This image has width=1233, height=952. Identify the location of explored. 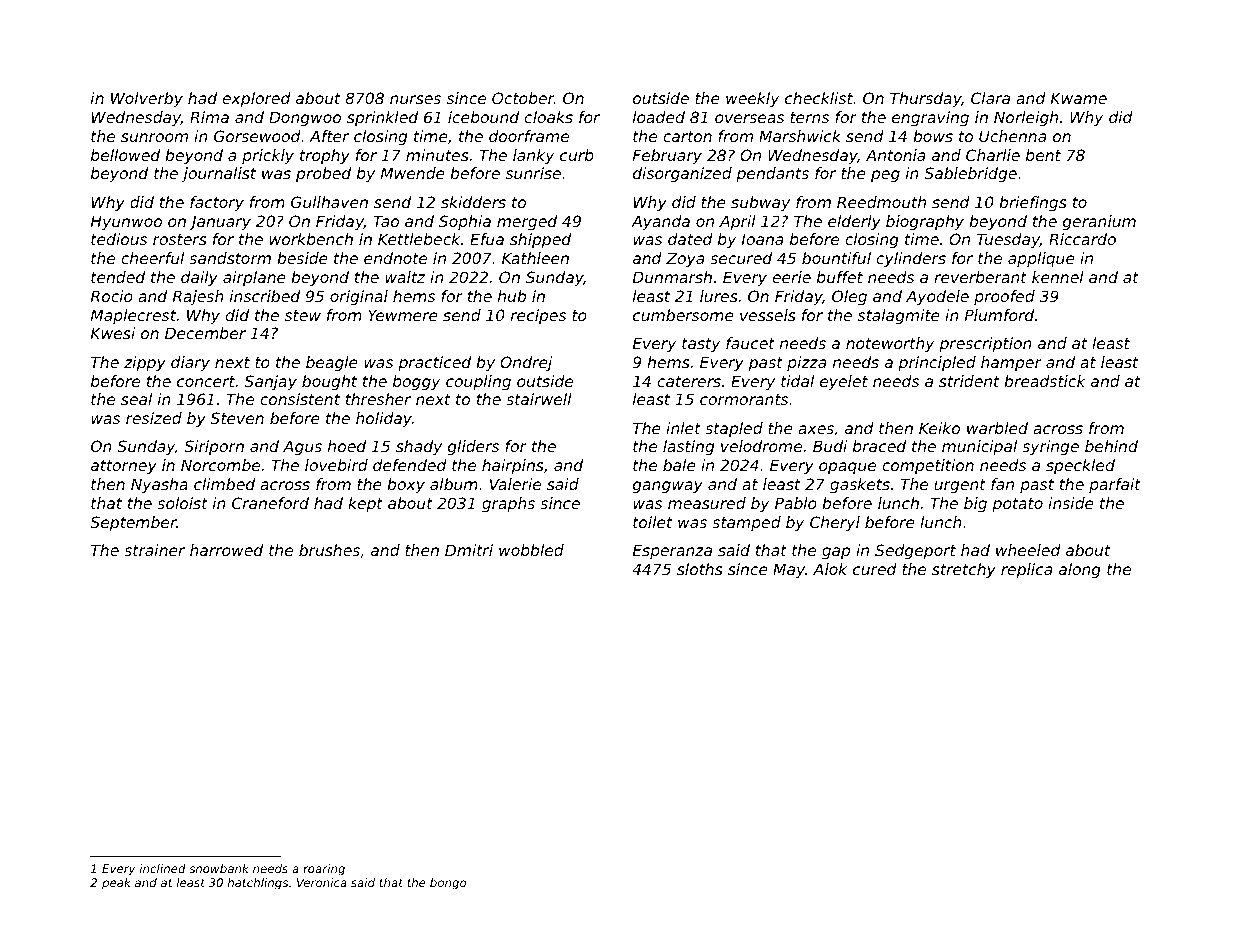
(257, 99).
